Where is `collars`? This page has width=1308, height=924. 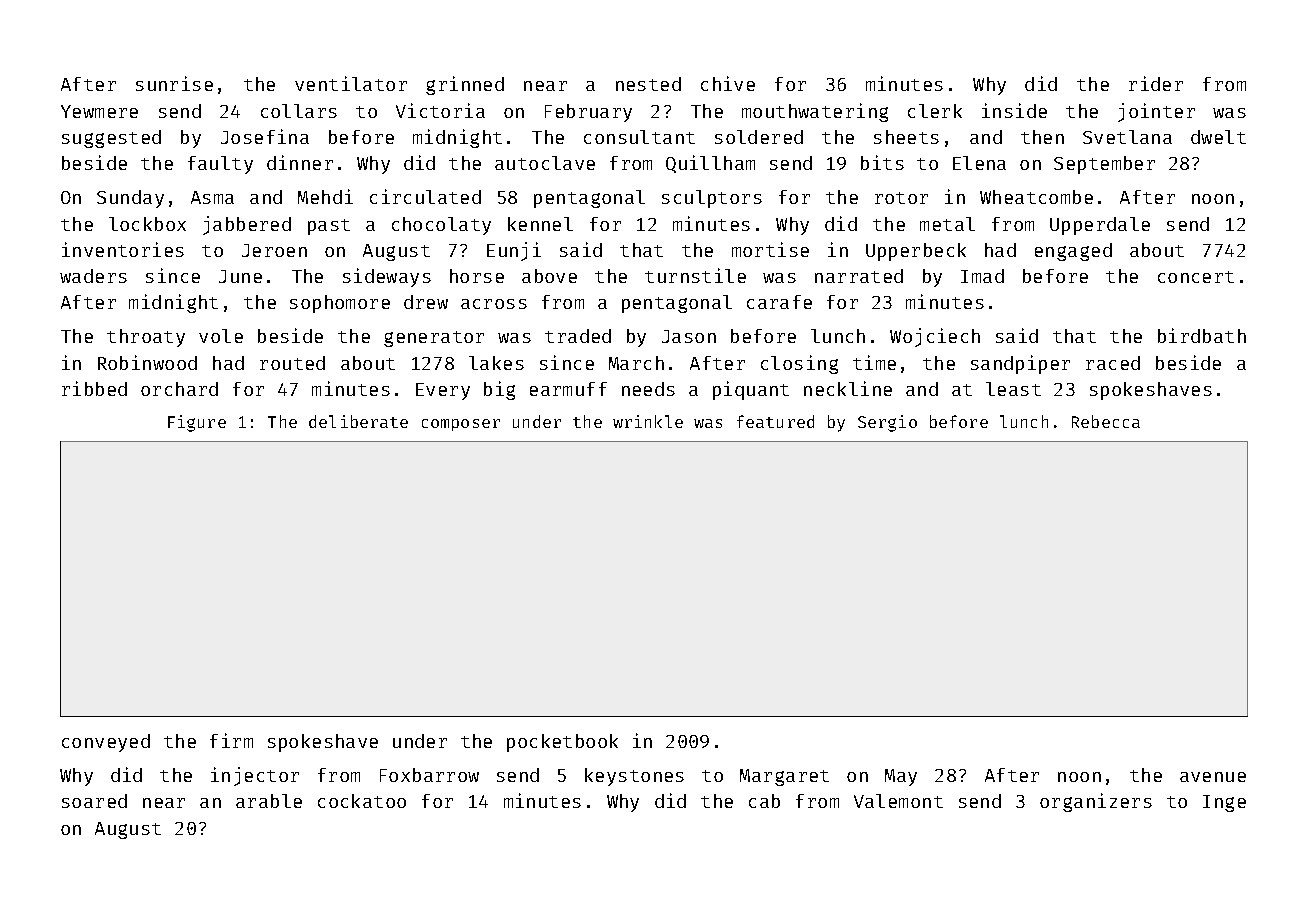 collars is located at coordinates (299, 111).
